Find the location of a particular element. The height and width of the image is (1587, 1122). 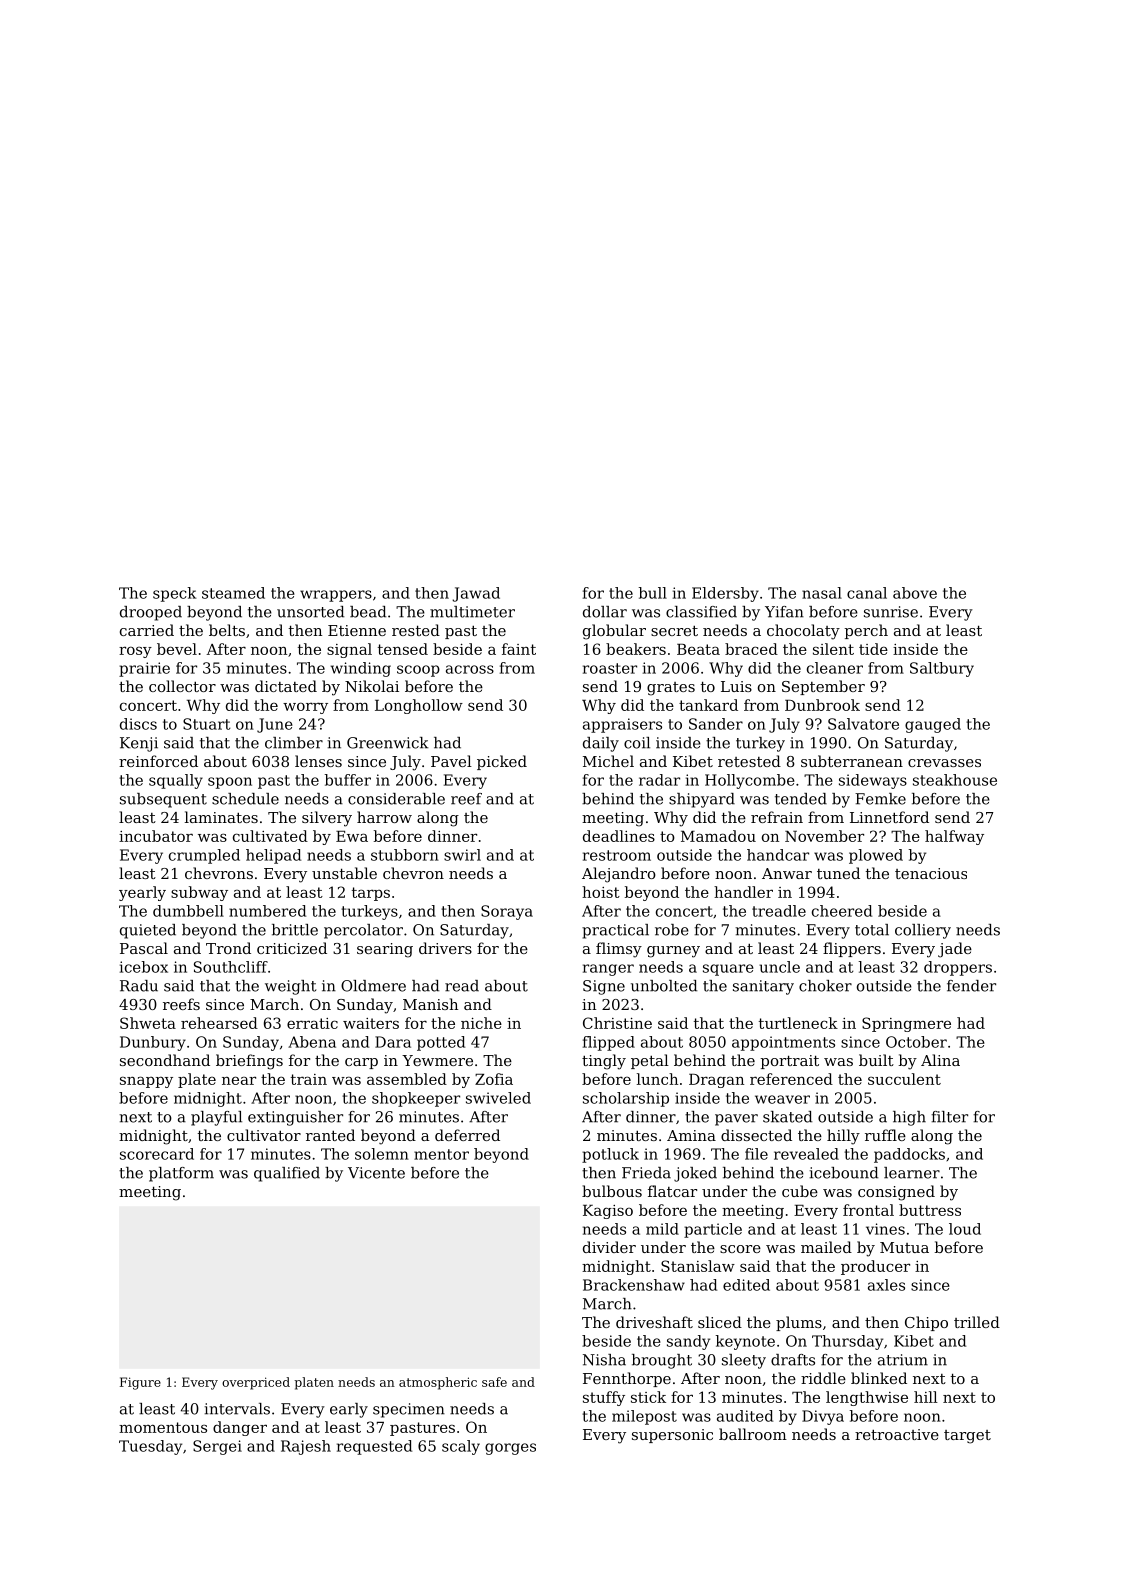

Tuesday is located at coordinates (150, 1447).
